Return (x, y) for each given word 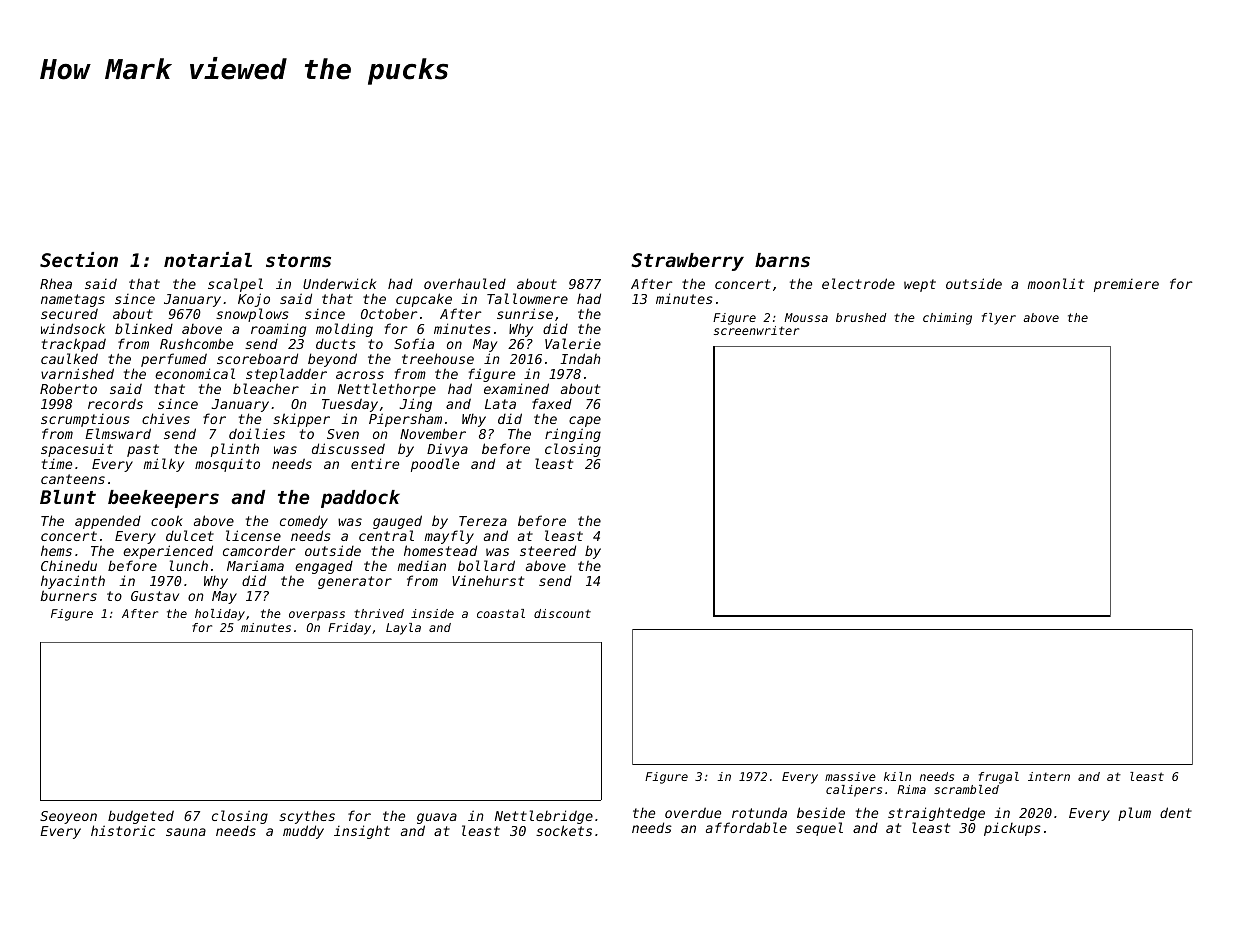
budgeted (141, 817)
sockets (564, 830)
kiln (897, 776)
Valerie (573, 343)
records (115, 403)
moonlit (1056, 283)
